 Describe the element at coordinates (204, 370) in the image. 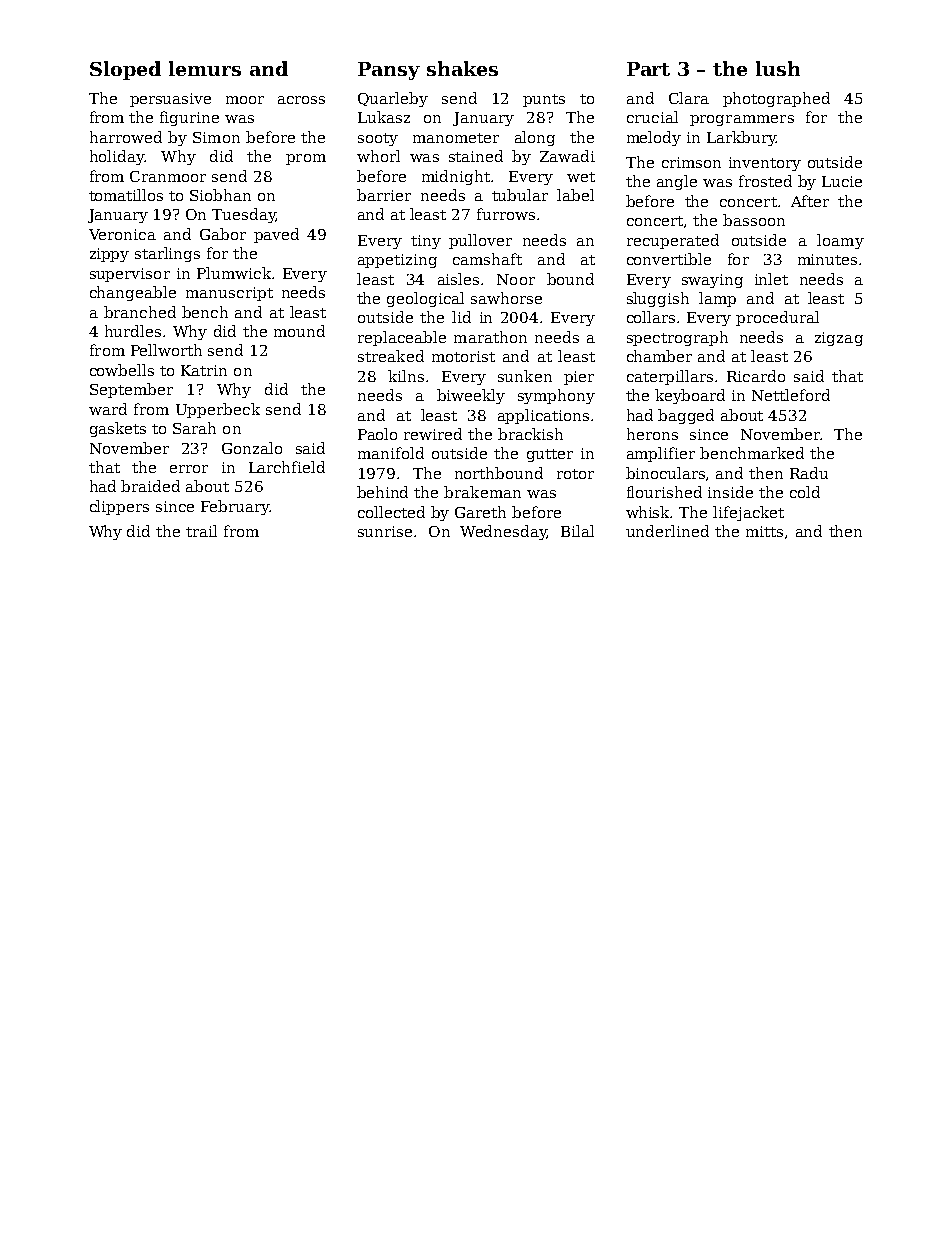

I see `Katrin` at that location.
